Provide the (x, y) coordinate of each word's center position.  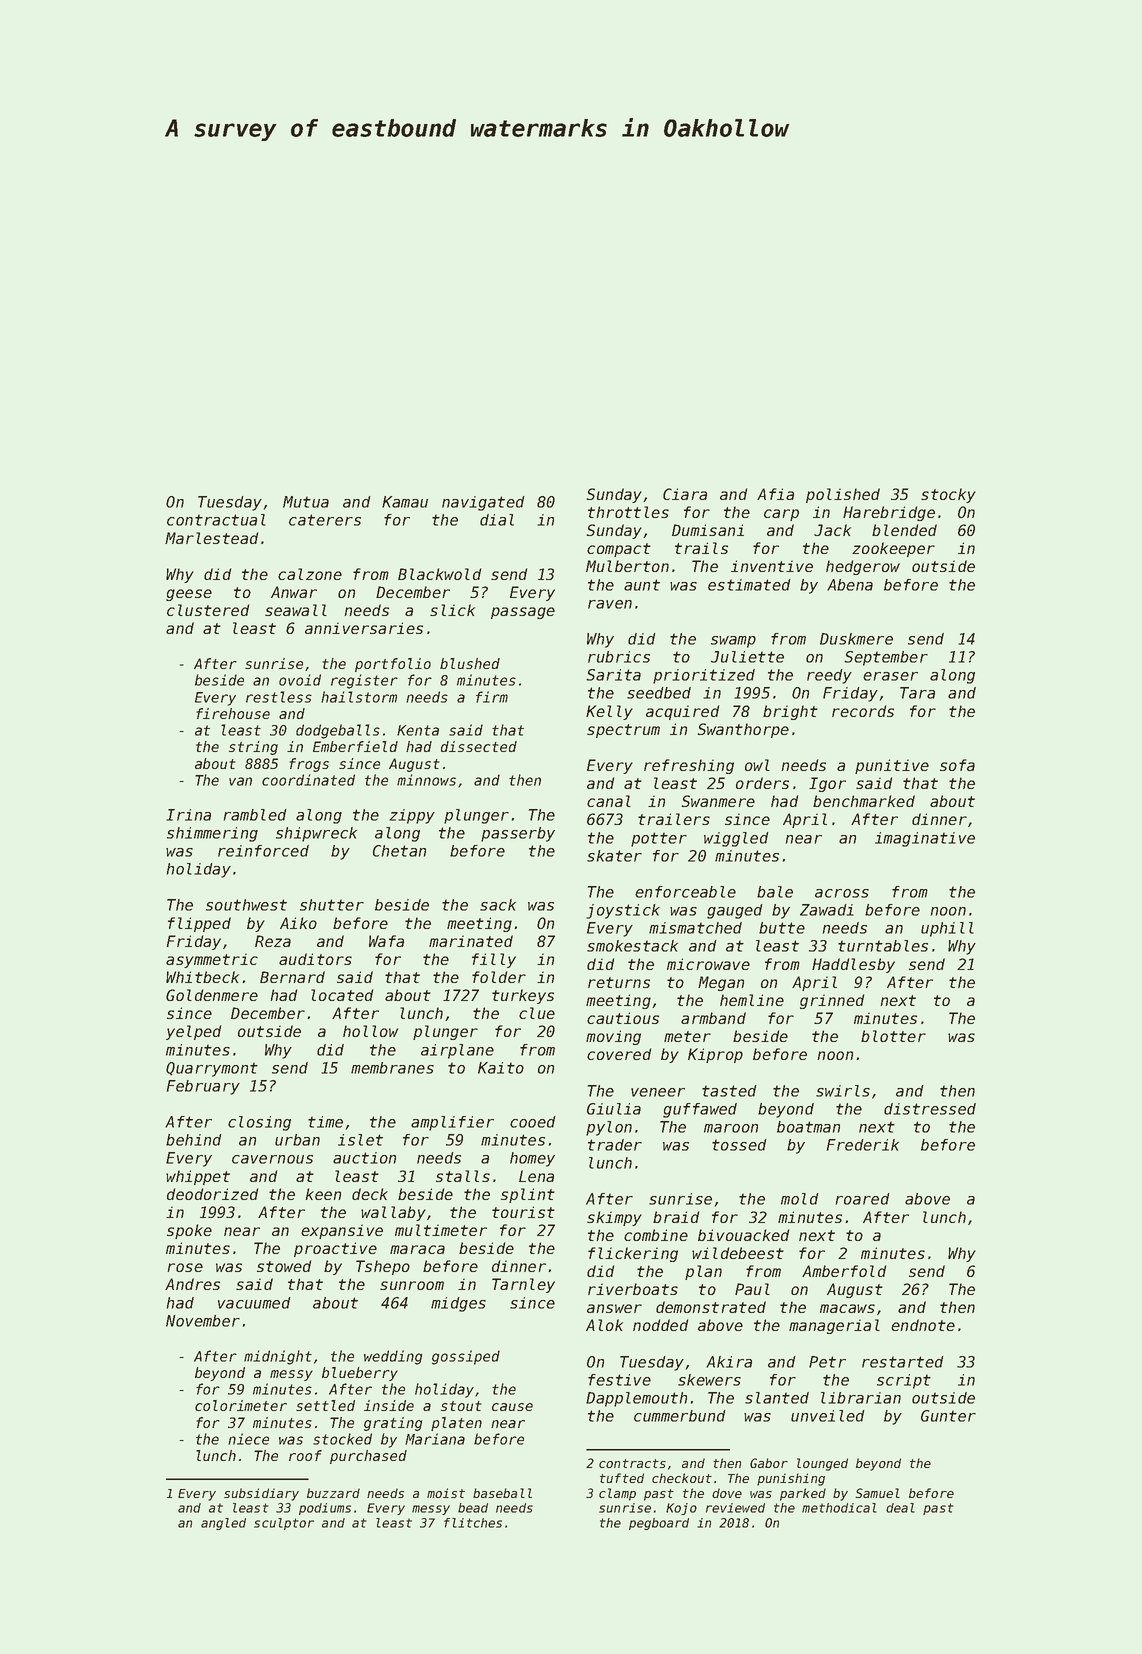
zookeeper (893, 549)
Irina (188, 815)
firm (492, 697)
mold (800, 1199)
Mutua (306, 502)
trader (615, 1145)
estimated (749, 585)
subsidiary (261, 1494)
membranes (392, 1068)
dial (497, 520)
